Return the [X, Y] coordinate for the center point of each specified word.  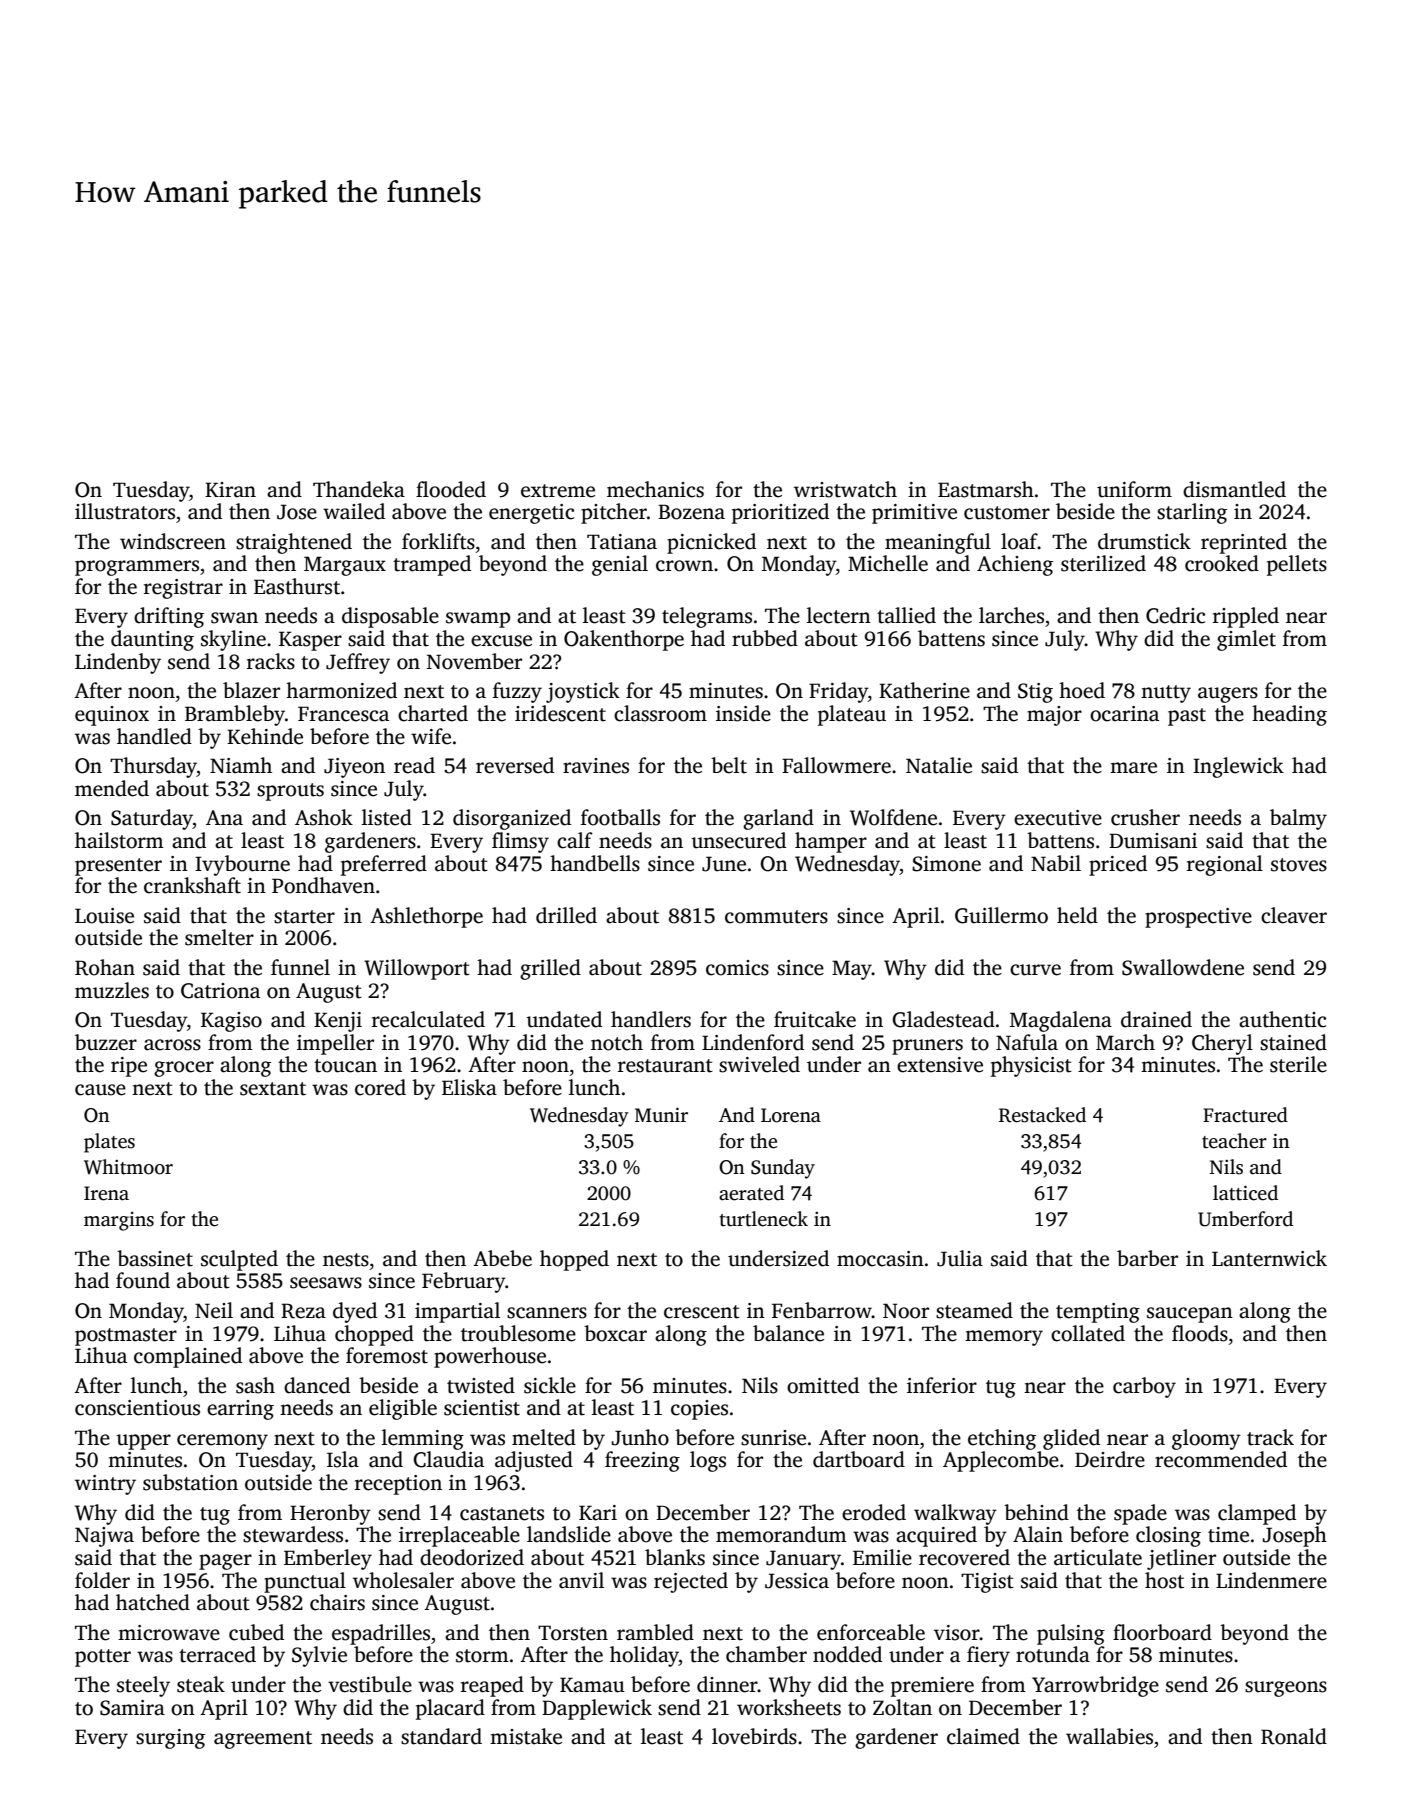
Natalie [939, 765]
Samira [132, 1708]
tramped [432, 565]
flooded [451, 489]
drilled [566, 915]
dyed [355, 1312]
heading [1289, 715]
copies [699, 1410]
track [1270, 1437]
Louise [104, 916]
